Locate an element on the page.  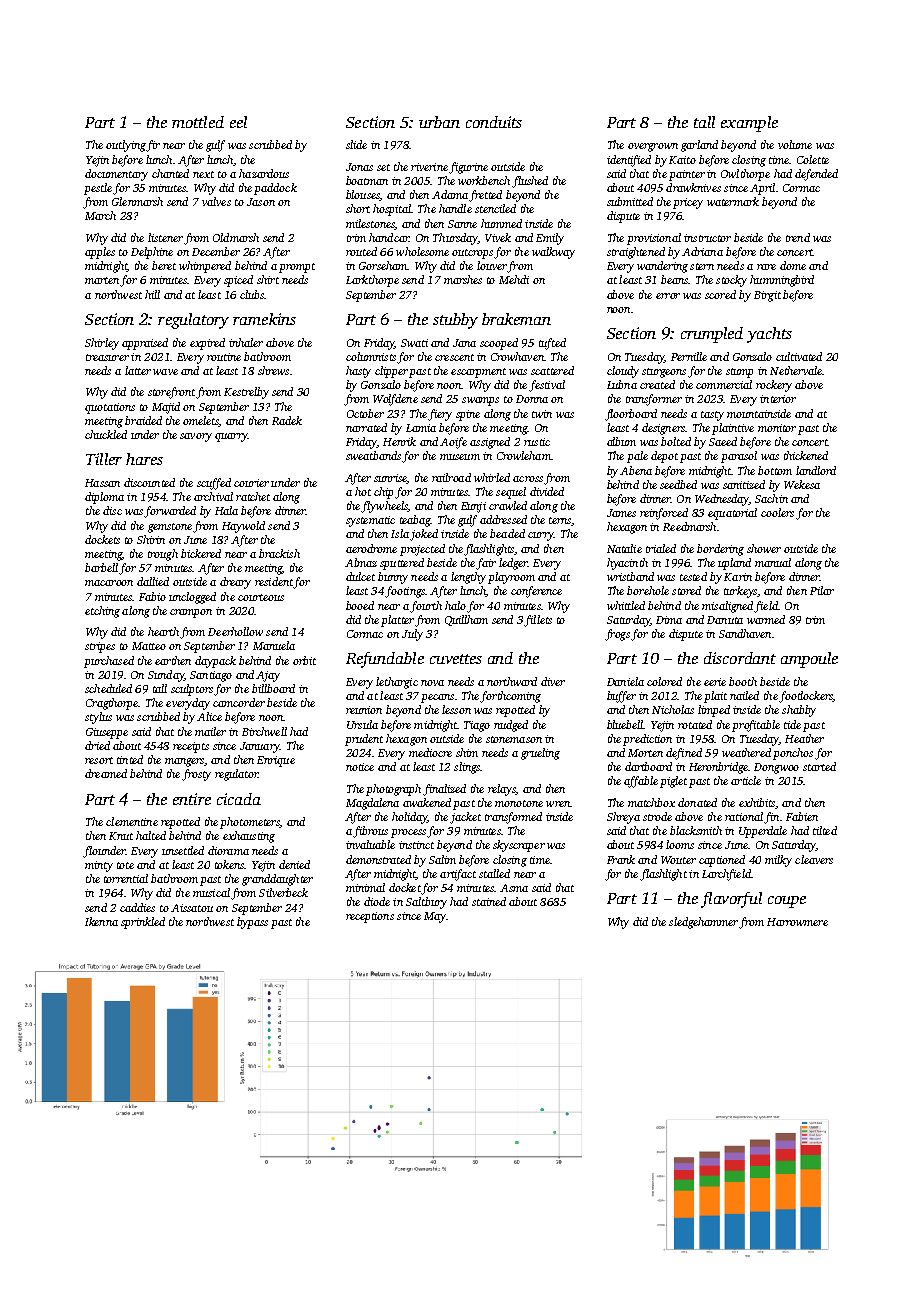
conduits is located at coordinates (494, 122).
